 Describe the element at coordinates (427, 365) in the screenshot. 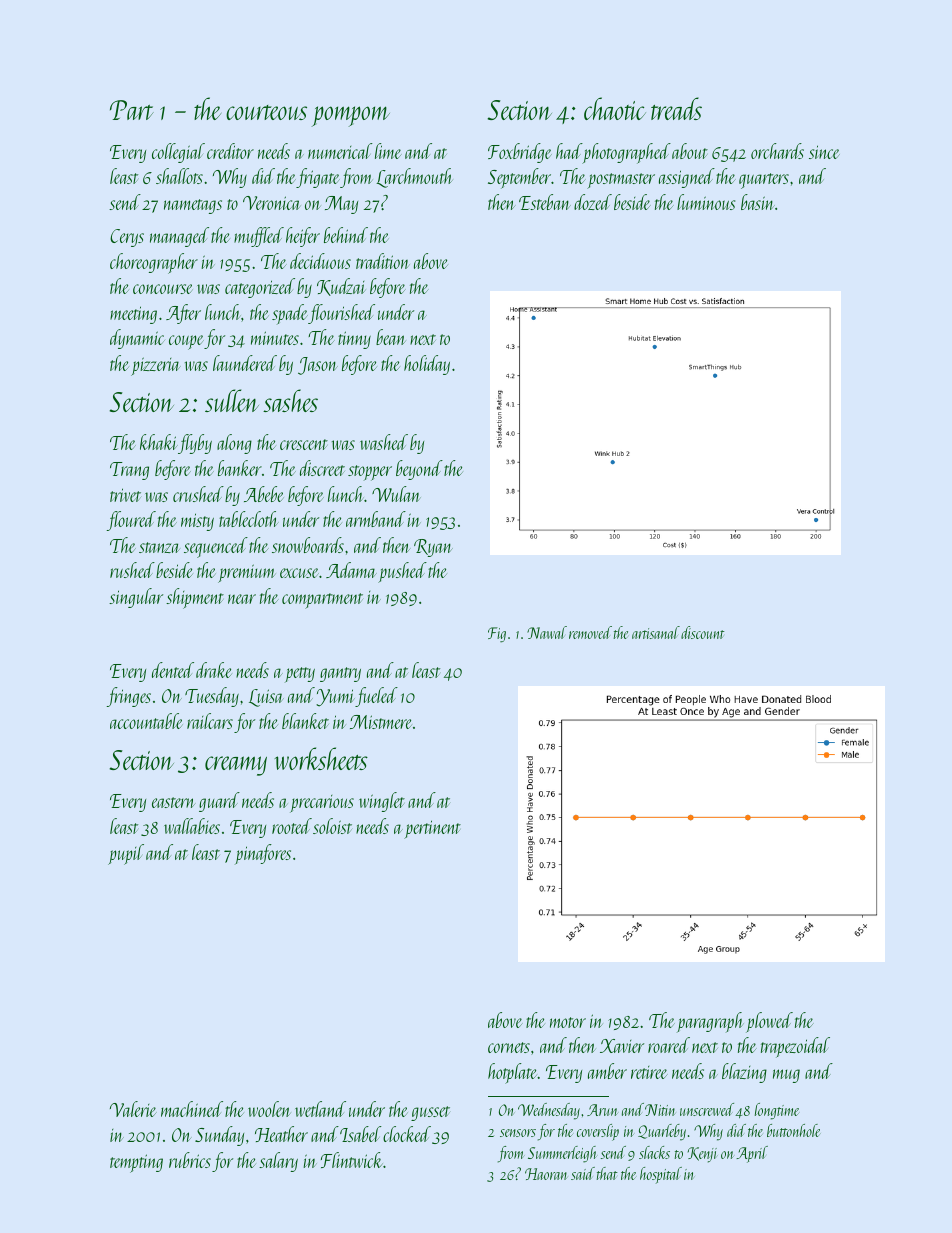

I see `holiday` at that location.
